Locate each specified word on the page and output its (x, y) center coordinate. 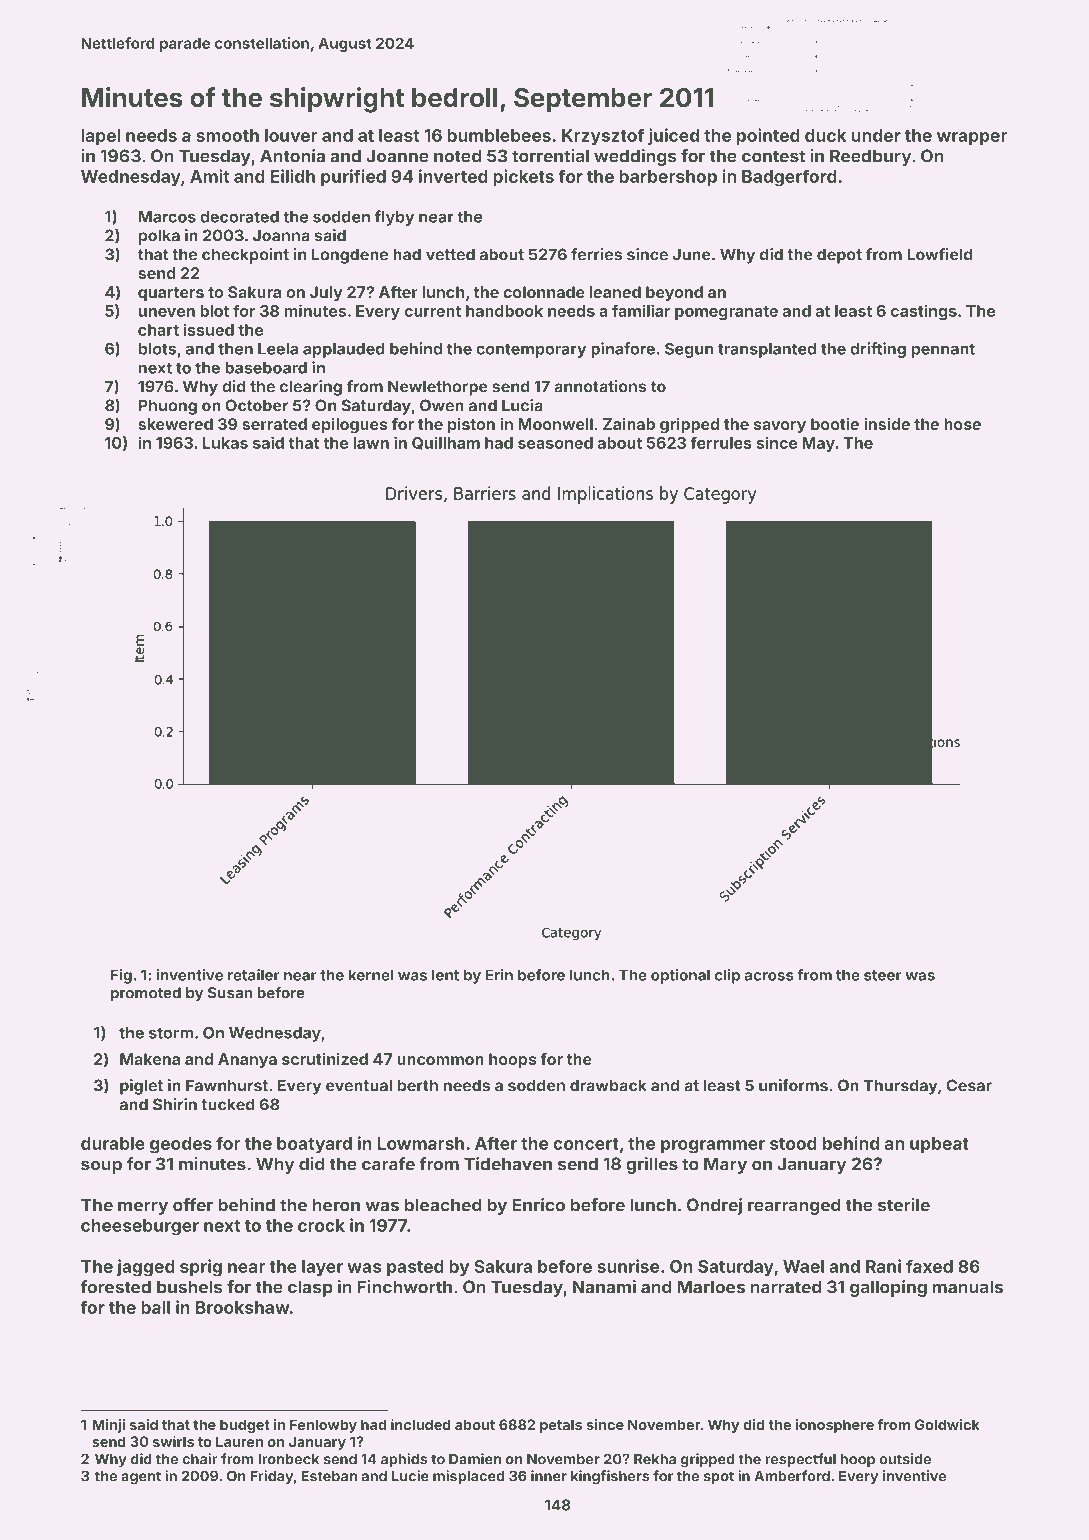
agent (141, 1478)
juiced (673, 137)
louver (291, 135)
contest (773, 156)
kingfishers (610, 1477)
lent (445, 975)
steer (883, 975)
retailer (254, 975)
